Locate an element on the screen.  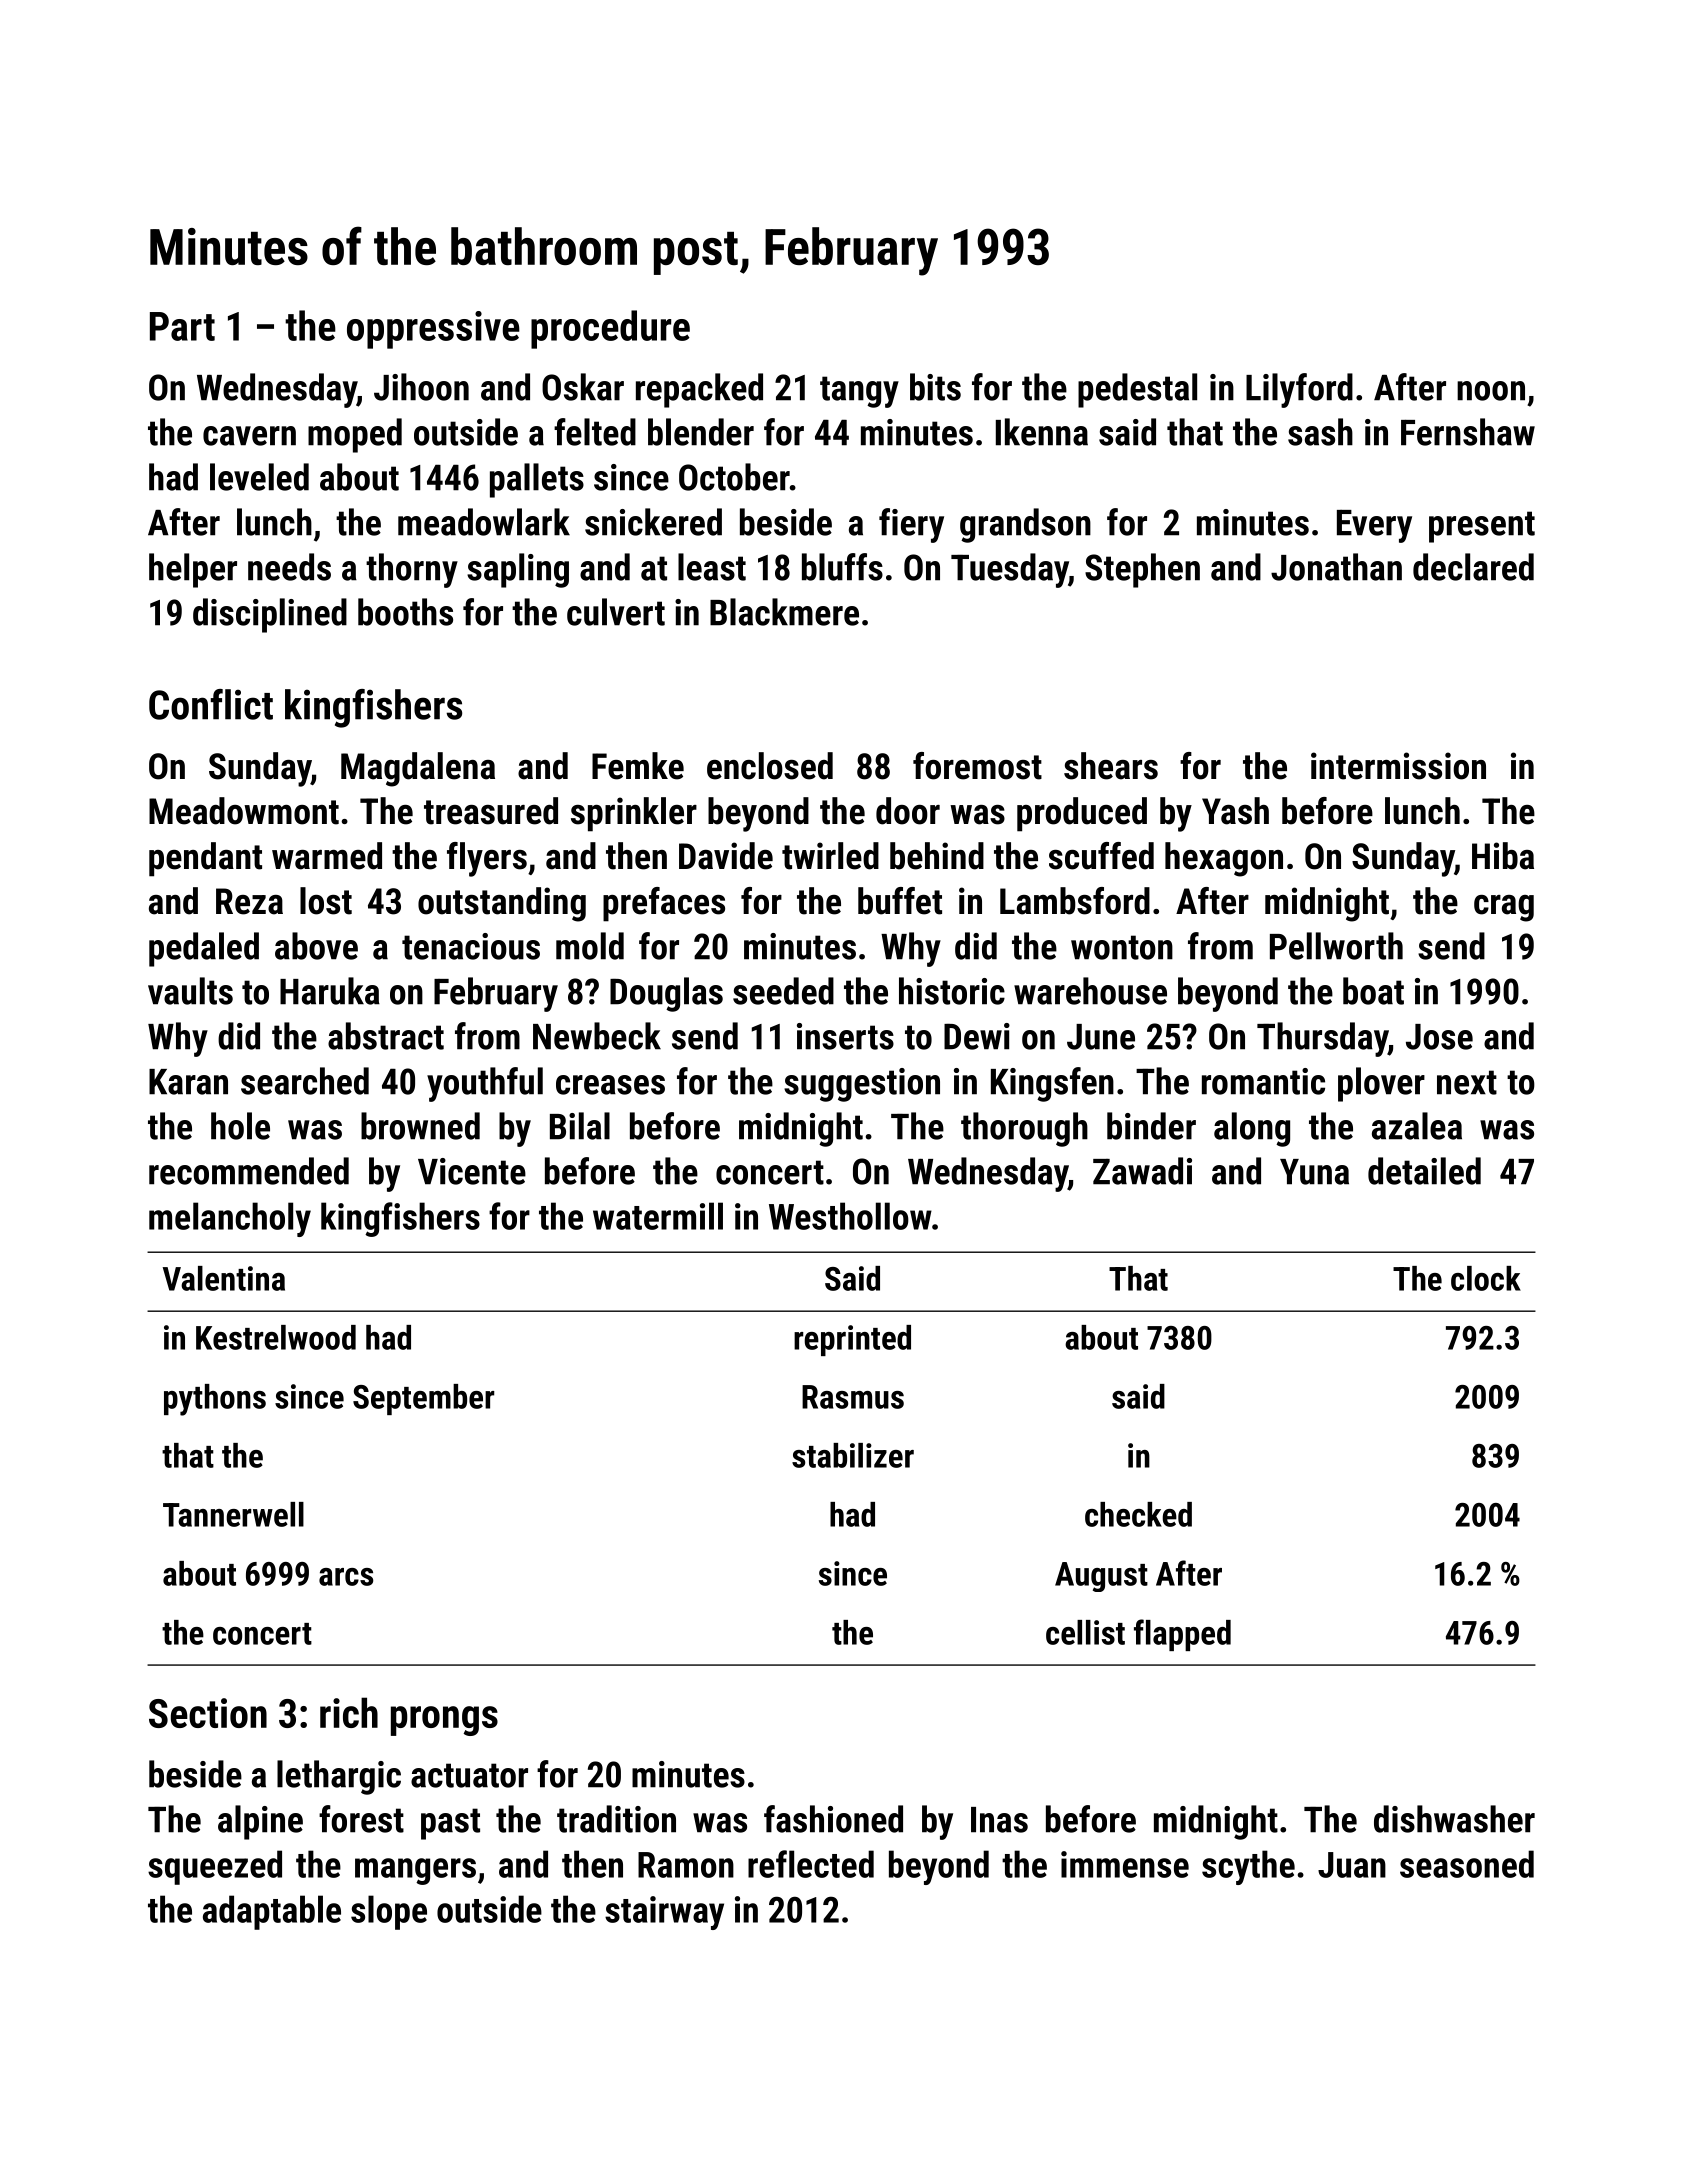
scuffed is located at coordinates (1101, 856).
